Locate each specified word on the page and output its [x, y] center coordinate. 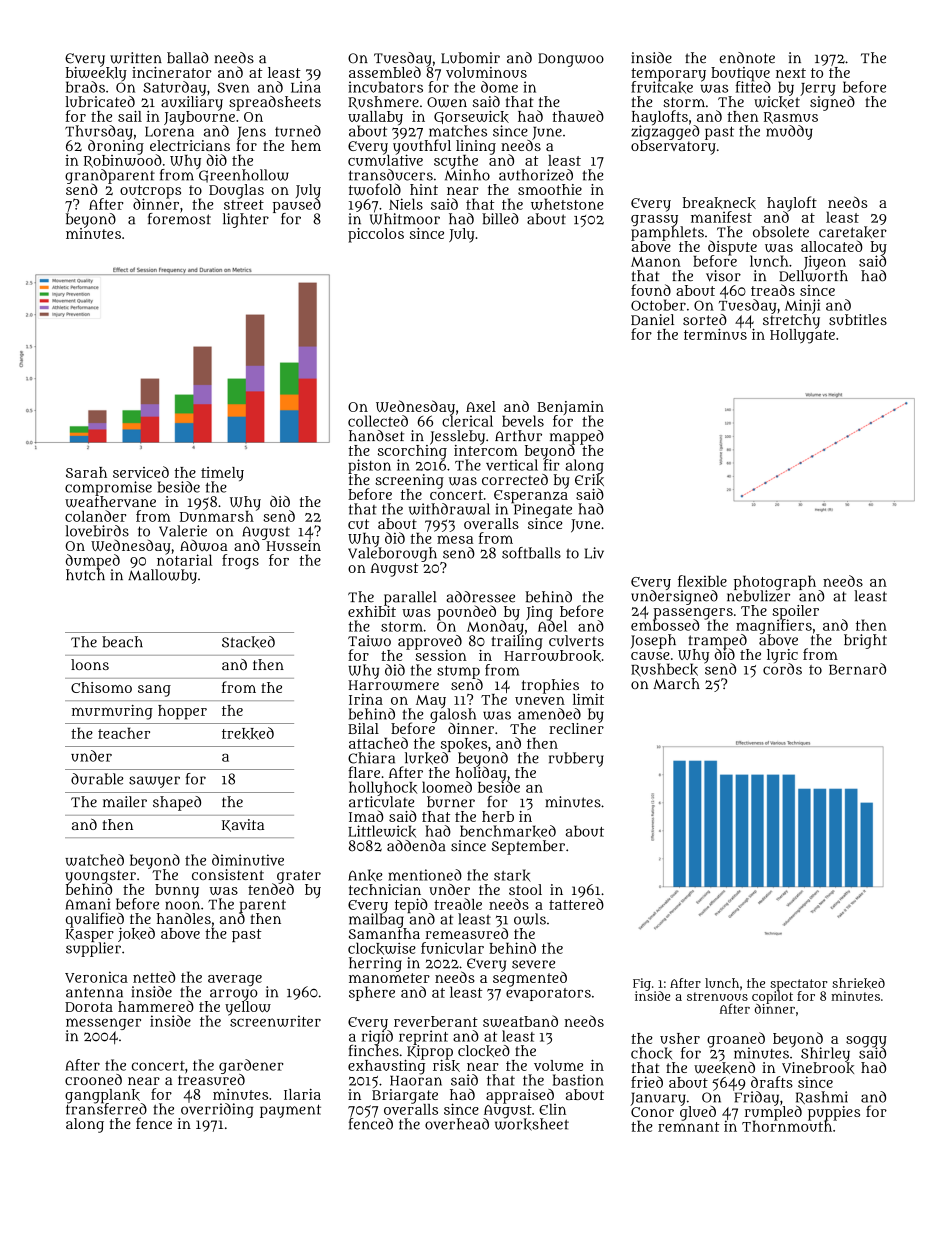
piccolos [376, 235]
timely [222, 474]
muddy [789, 132]
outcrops [150, 191]
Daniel [652, 319]
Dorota [89, 1007]
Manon [656, 262]
